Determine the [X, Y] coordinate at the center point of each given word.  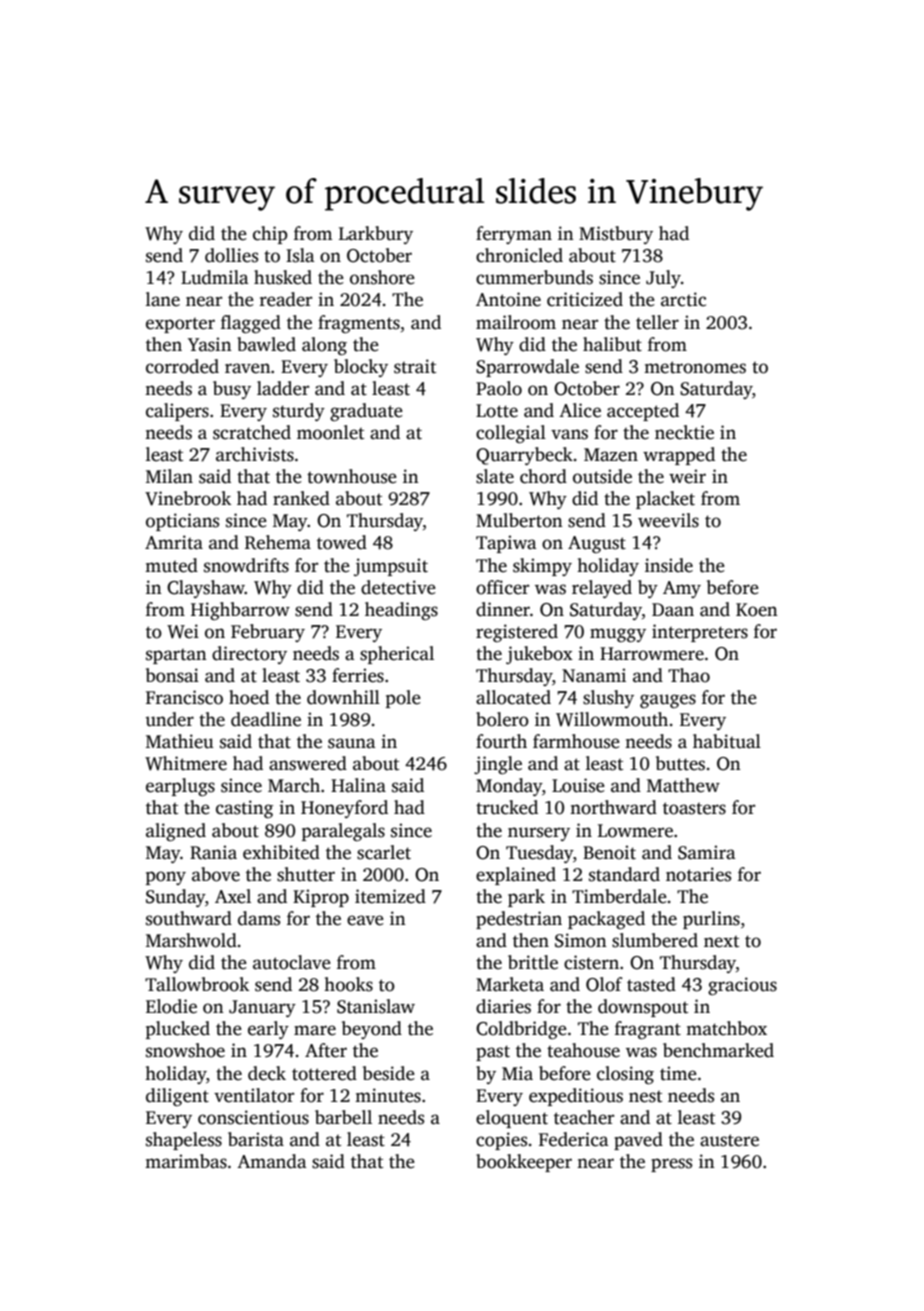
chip [270, 235]
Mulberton [519, 520]
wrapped [679, 456]
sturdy [299, 412]
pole [403, 699]
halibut [612, 344]
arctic [683, 299]
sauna [352, 743]
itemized [390, 896]
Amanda [272, 1161]
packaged [606, 920]
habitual [727, 741]
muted [171, 565]
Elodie [171, 1006]
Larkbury [376, 235]
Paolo [499, 388]
